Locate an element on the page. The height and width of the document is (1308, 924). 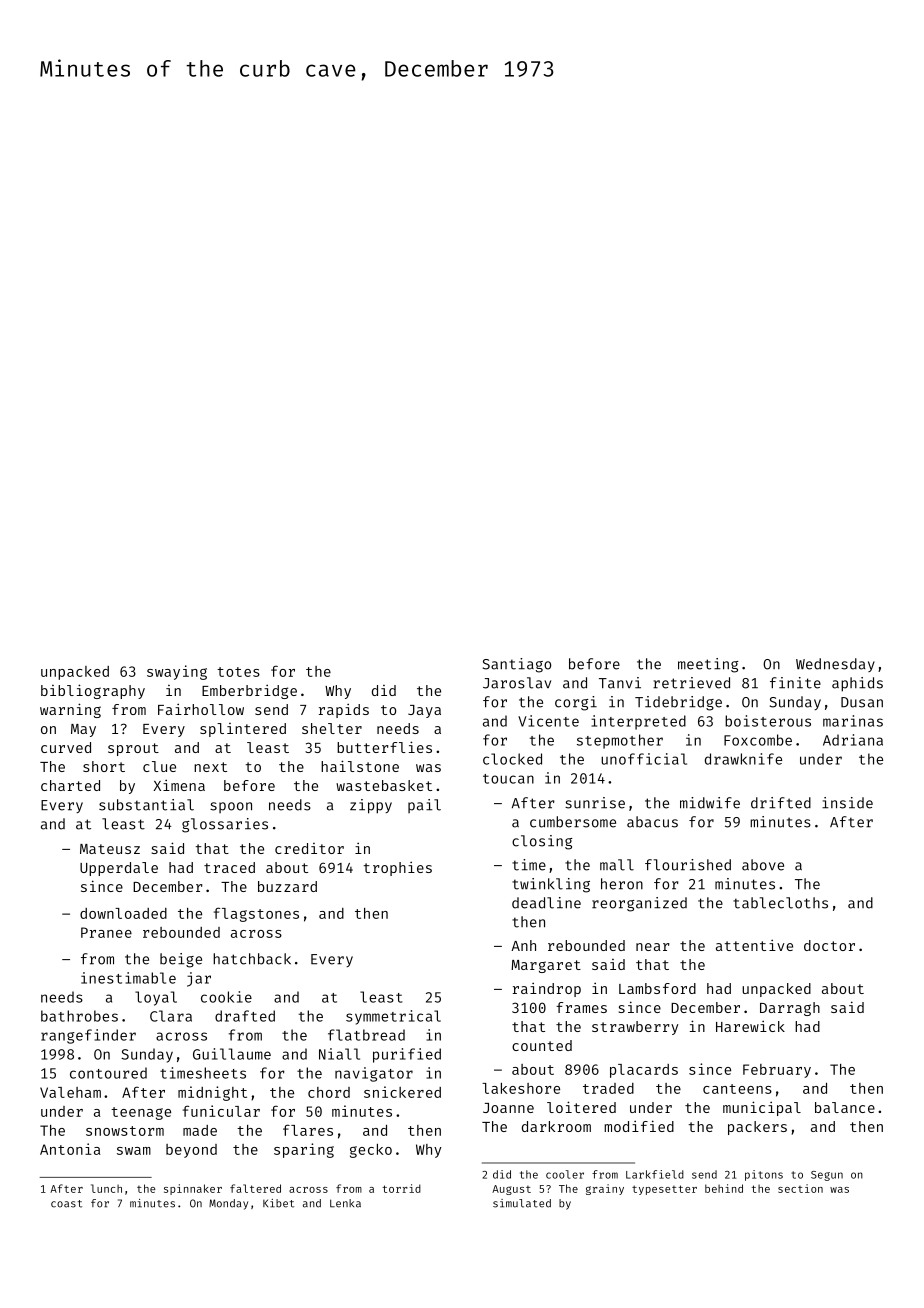
downloaded is located at coordinates (123, 913).
